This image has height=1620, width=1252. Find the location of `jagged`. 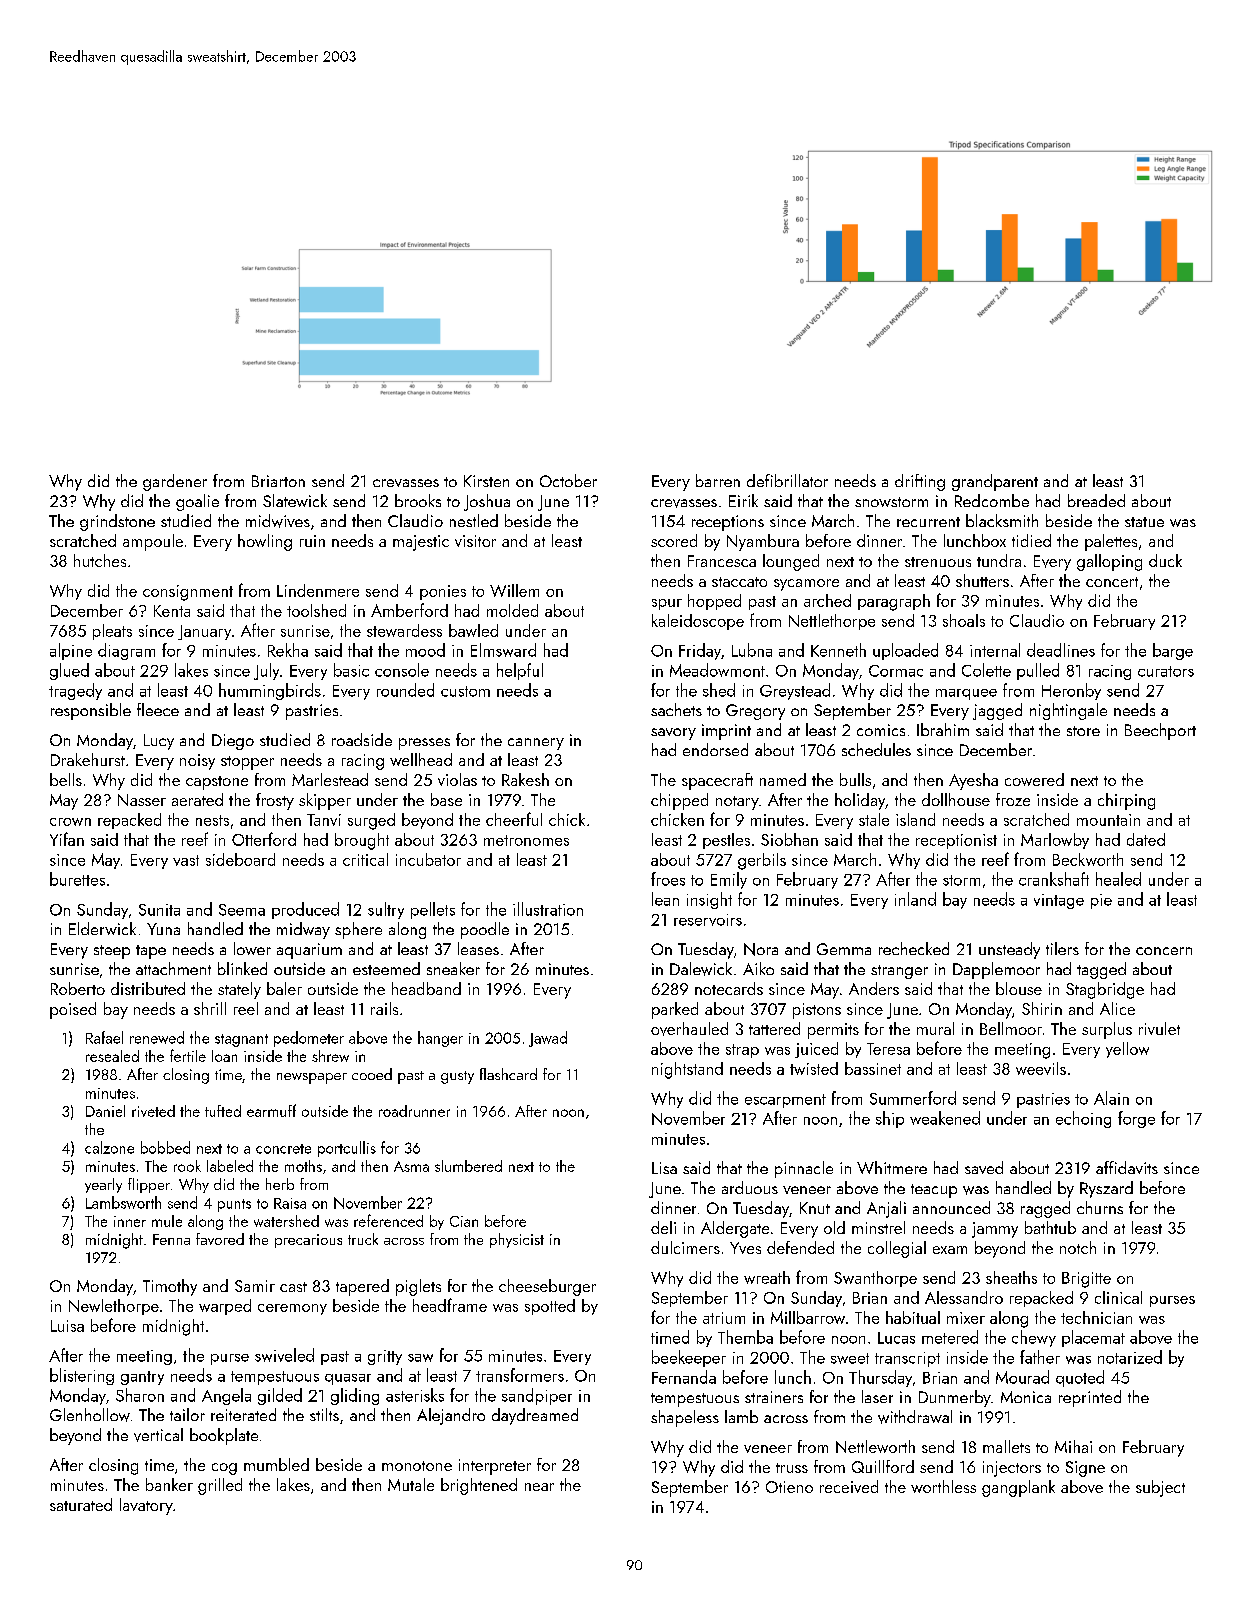

jagged is located at coordinates (997, 711).
